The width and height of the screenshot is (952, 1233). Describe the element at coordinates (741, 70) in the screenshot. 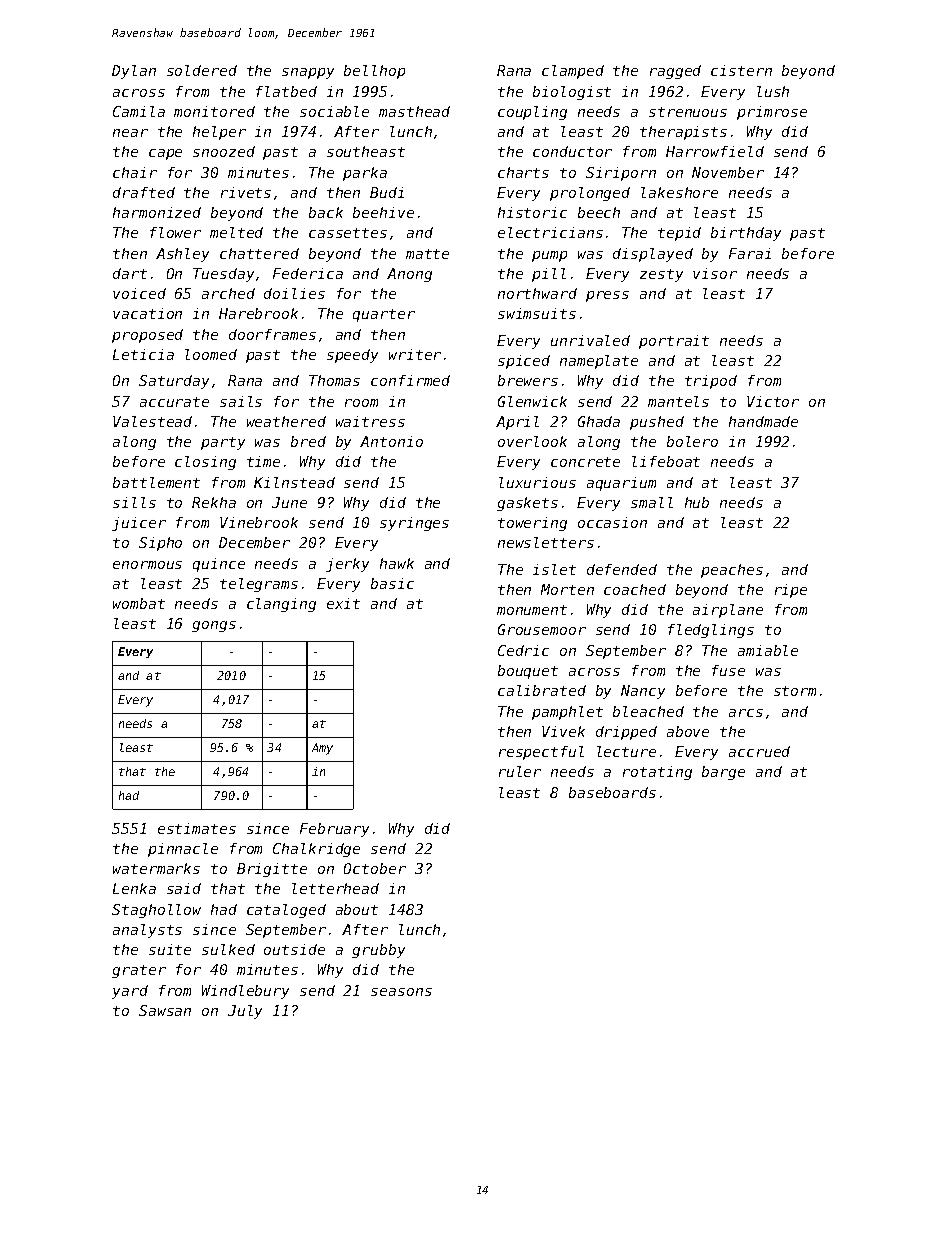

I see `cistern` at that location.
